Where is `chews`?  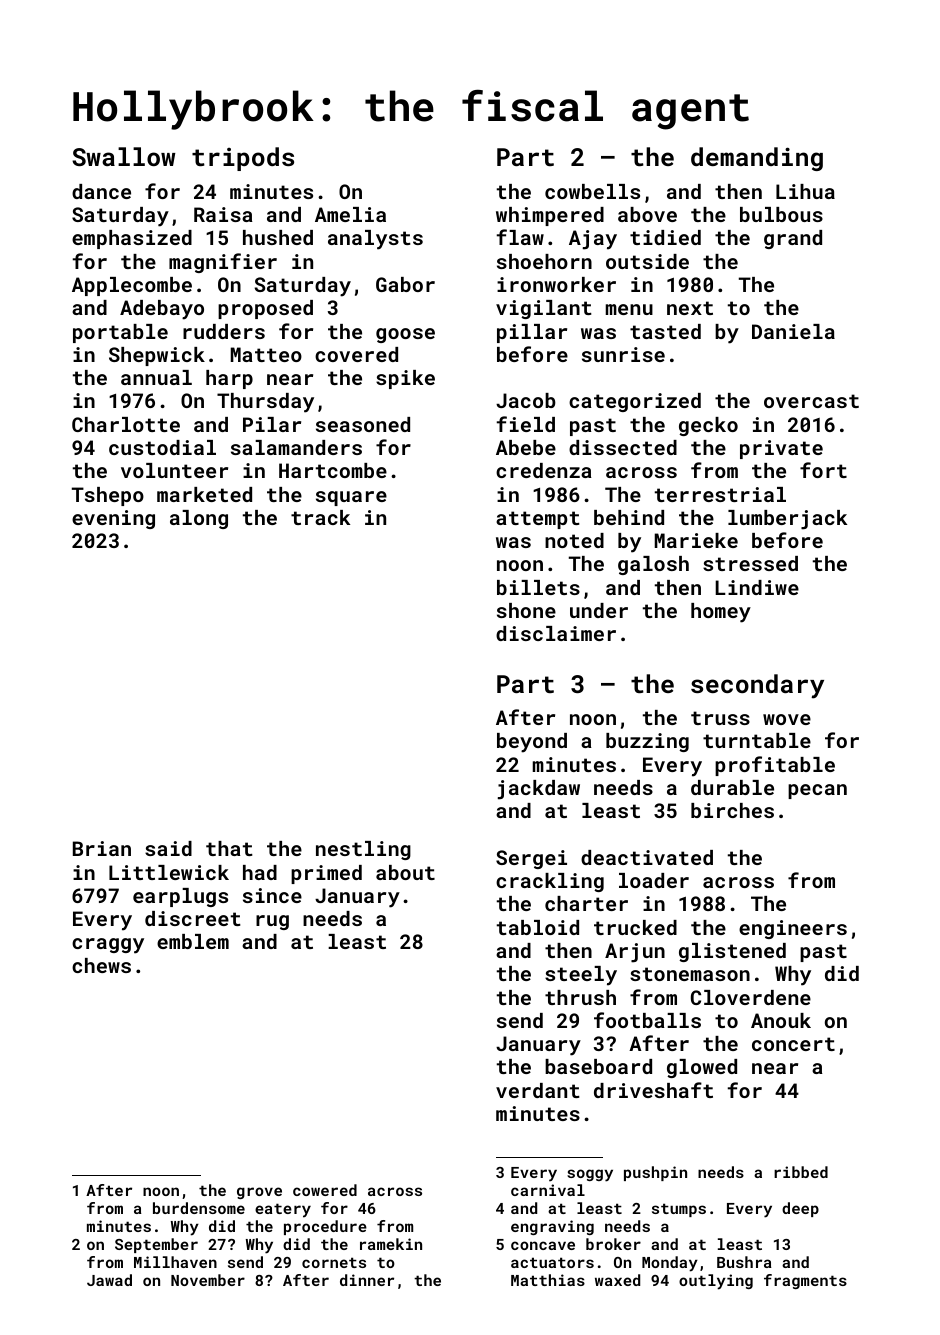 chews is located at coordinates (101, 965).
